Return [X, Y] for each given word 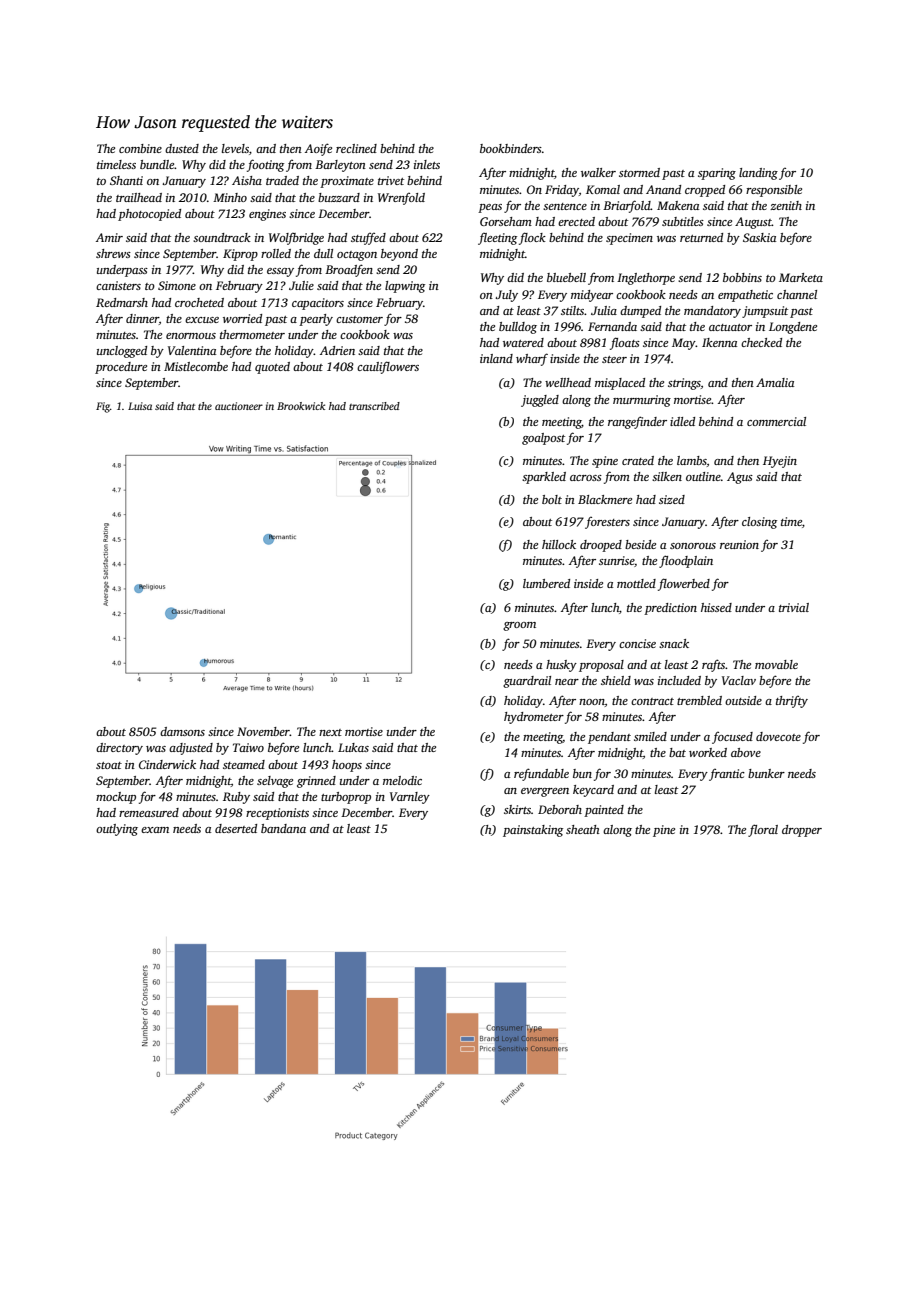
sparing [717, 174]
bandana [283, 828]
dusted [182, 148]
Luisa [140, 406]
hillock [559, 544]
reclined [356, 148]
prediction [670, 609]
